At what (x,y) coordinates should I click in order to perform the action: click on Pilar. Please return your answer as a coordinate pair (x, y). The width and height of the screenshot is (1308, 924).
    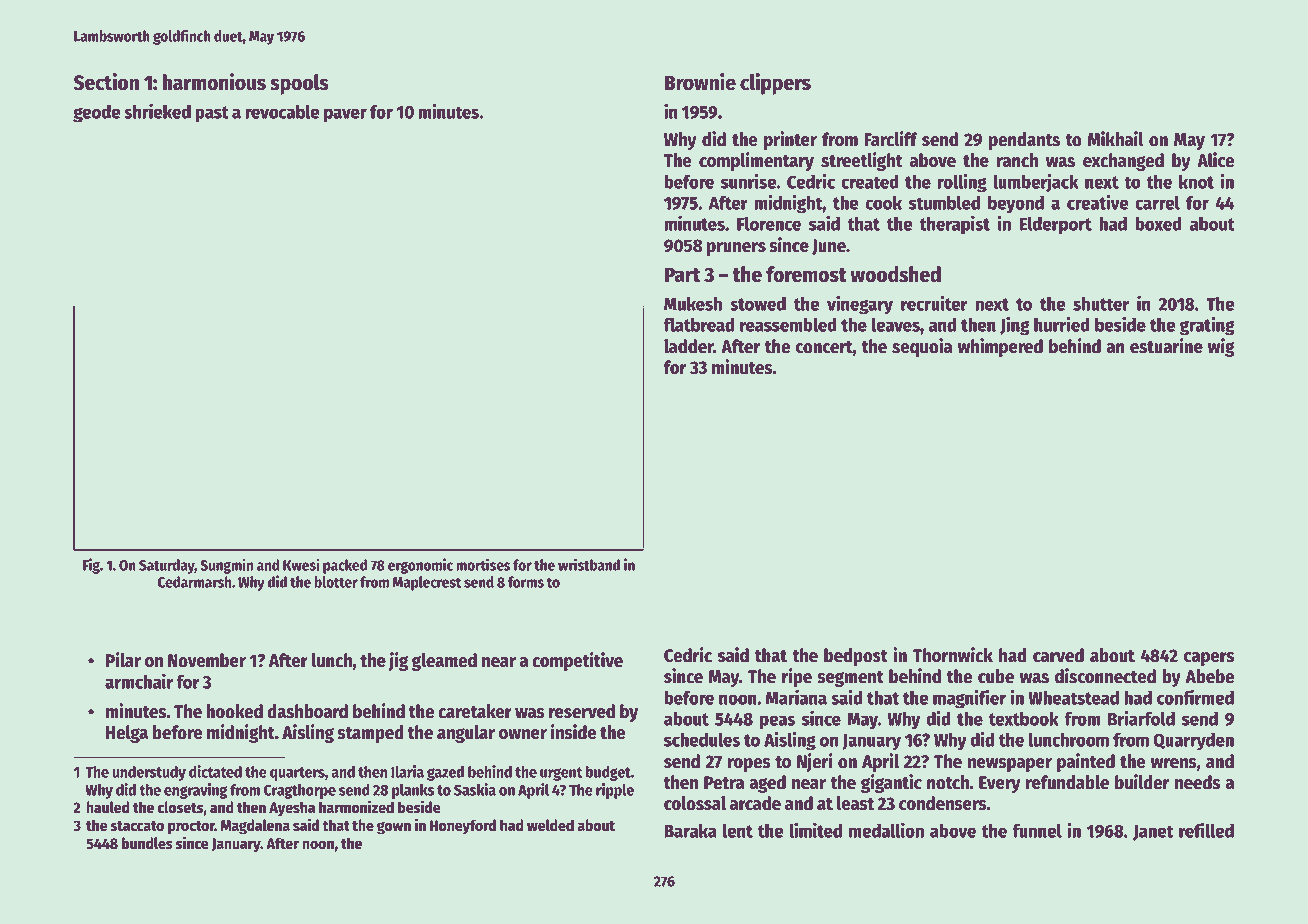
    Looking at the image, I should click on (123, 660).
